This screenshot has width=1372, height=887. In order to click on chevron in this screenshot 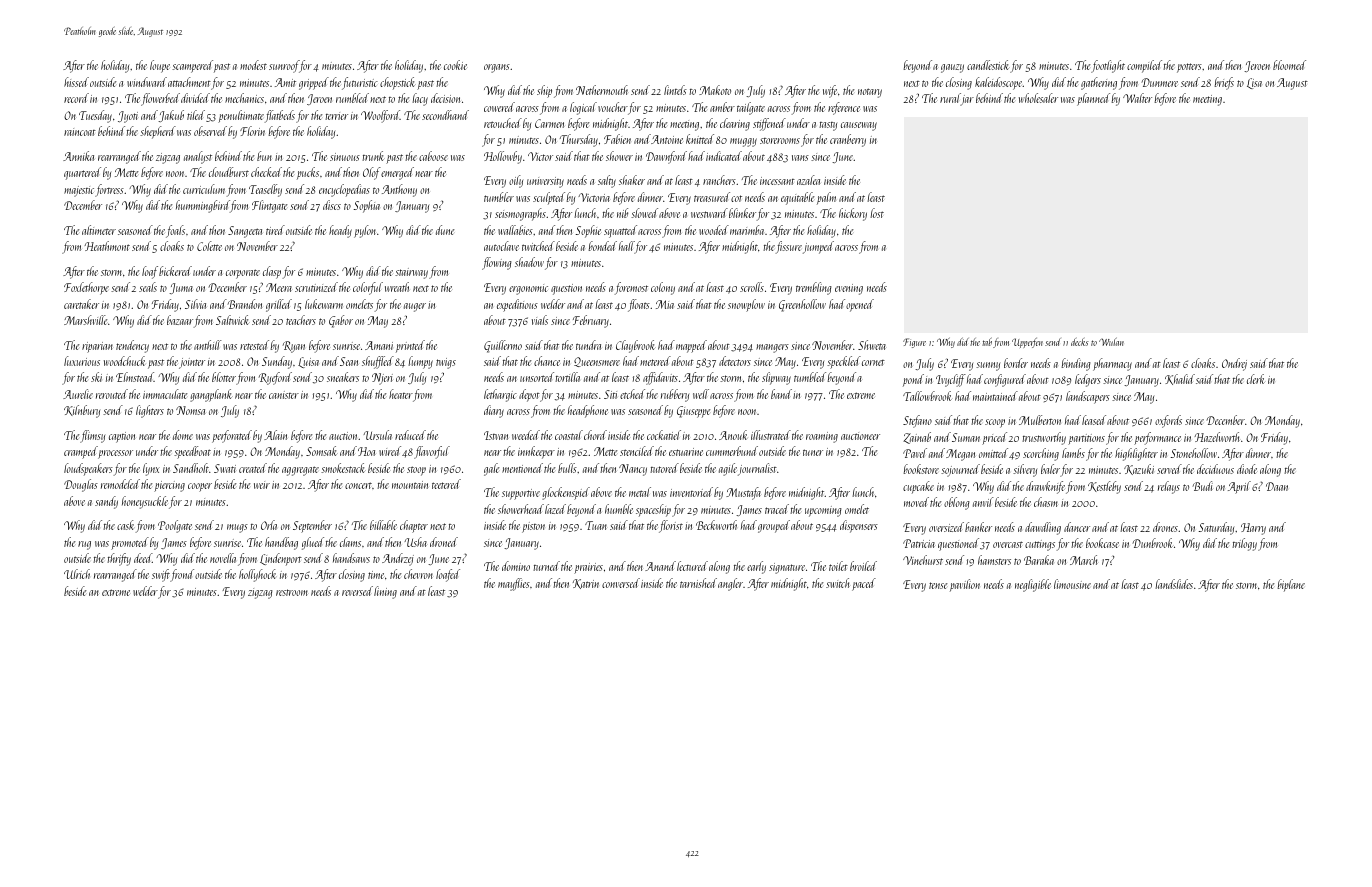, I will do `click(418, 574)`.
